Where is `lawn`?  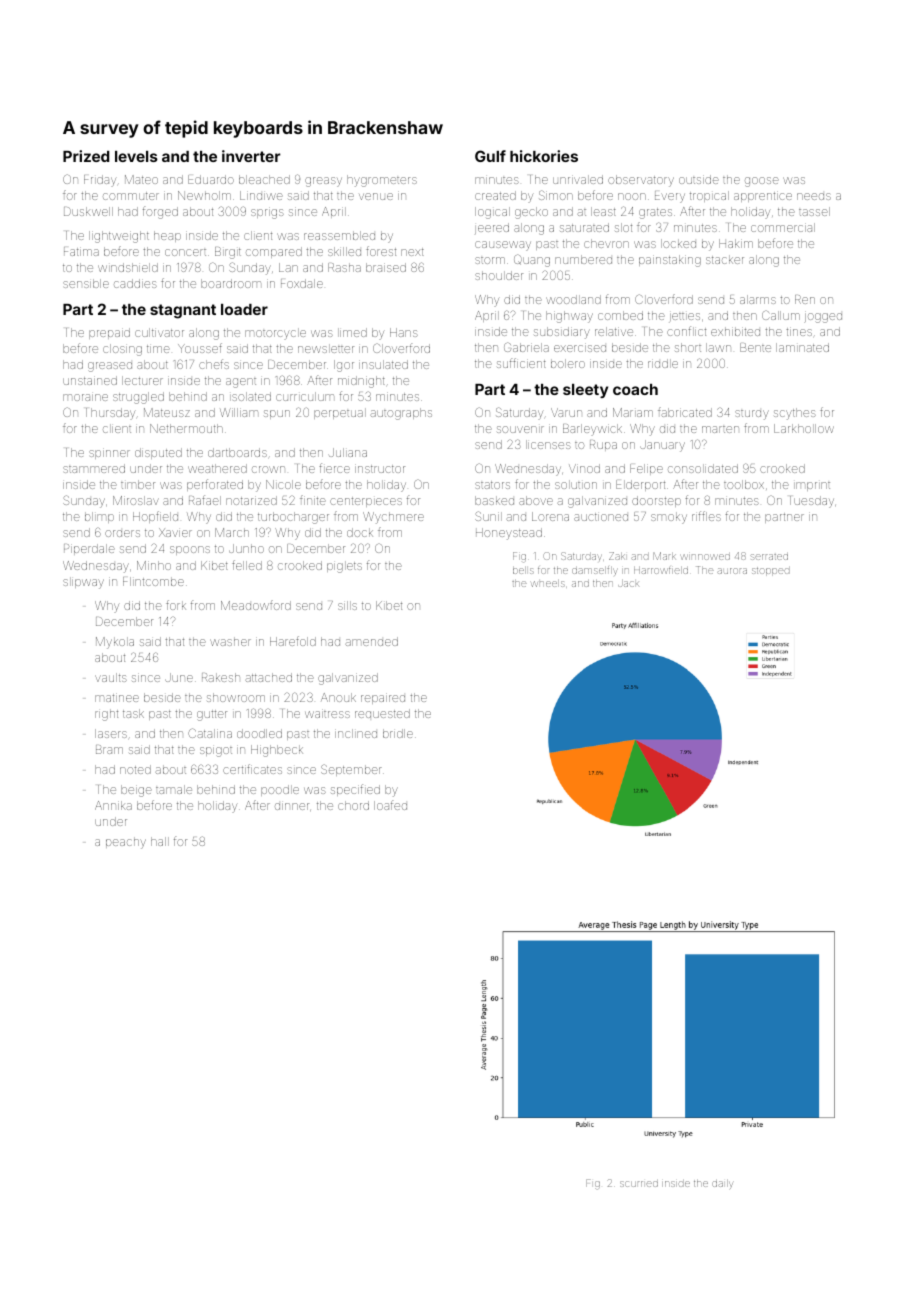 lawn is located at coordinates (718, 347).
